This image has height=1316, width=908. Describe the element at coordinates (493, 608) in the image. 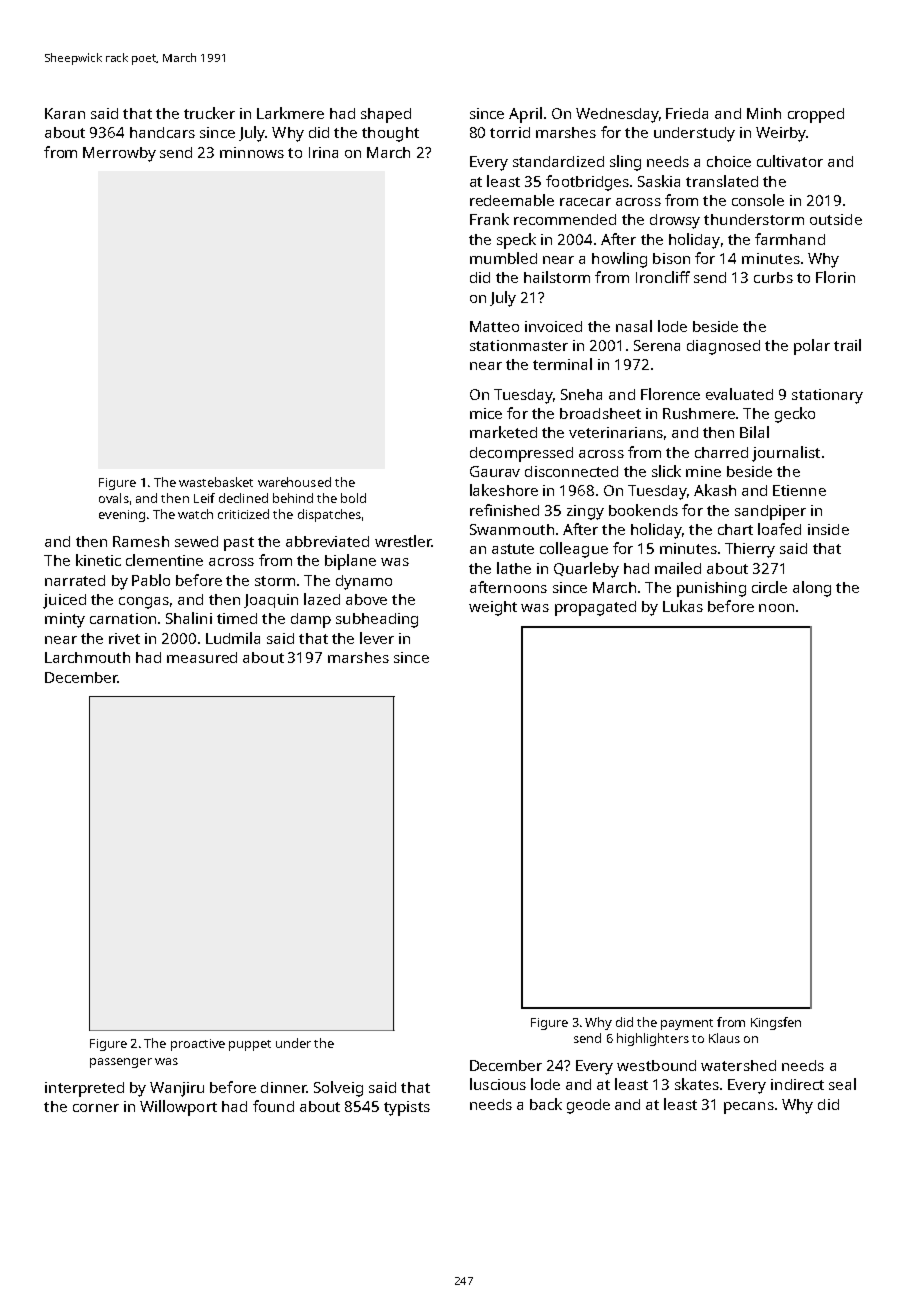

I see `weight` at that location.
